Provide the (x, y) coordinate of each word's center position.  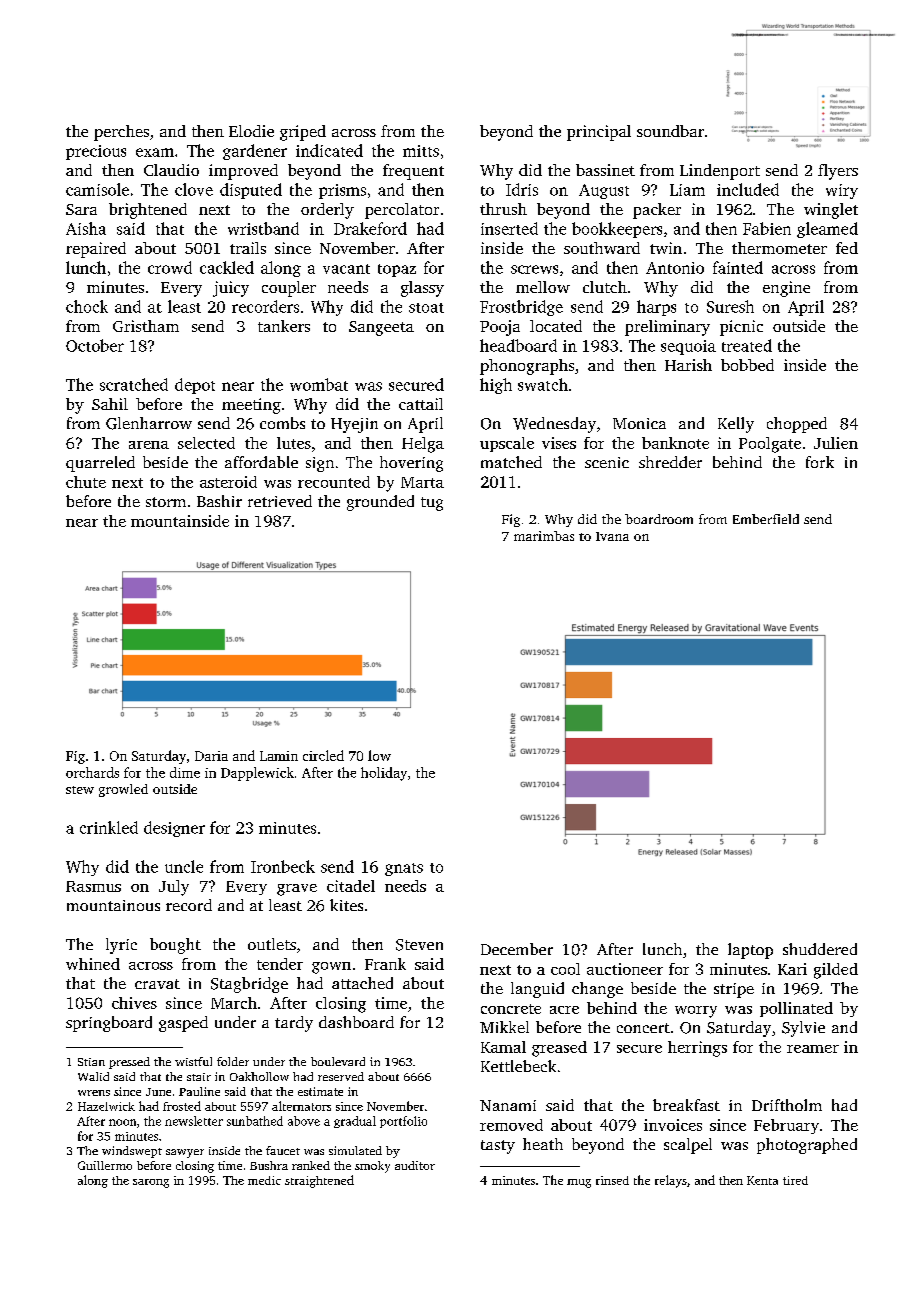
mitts (421, 151)
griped (303, 133)
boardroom (659, 519)
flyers (838, 172)
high (496, 386)
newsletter (194, 1121)
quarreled (100, 464)
